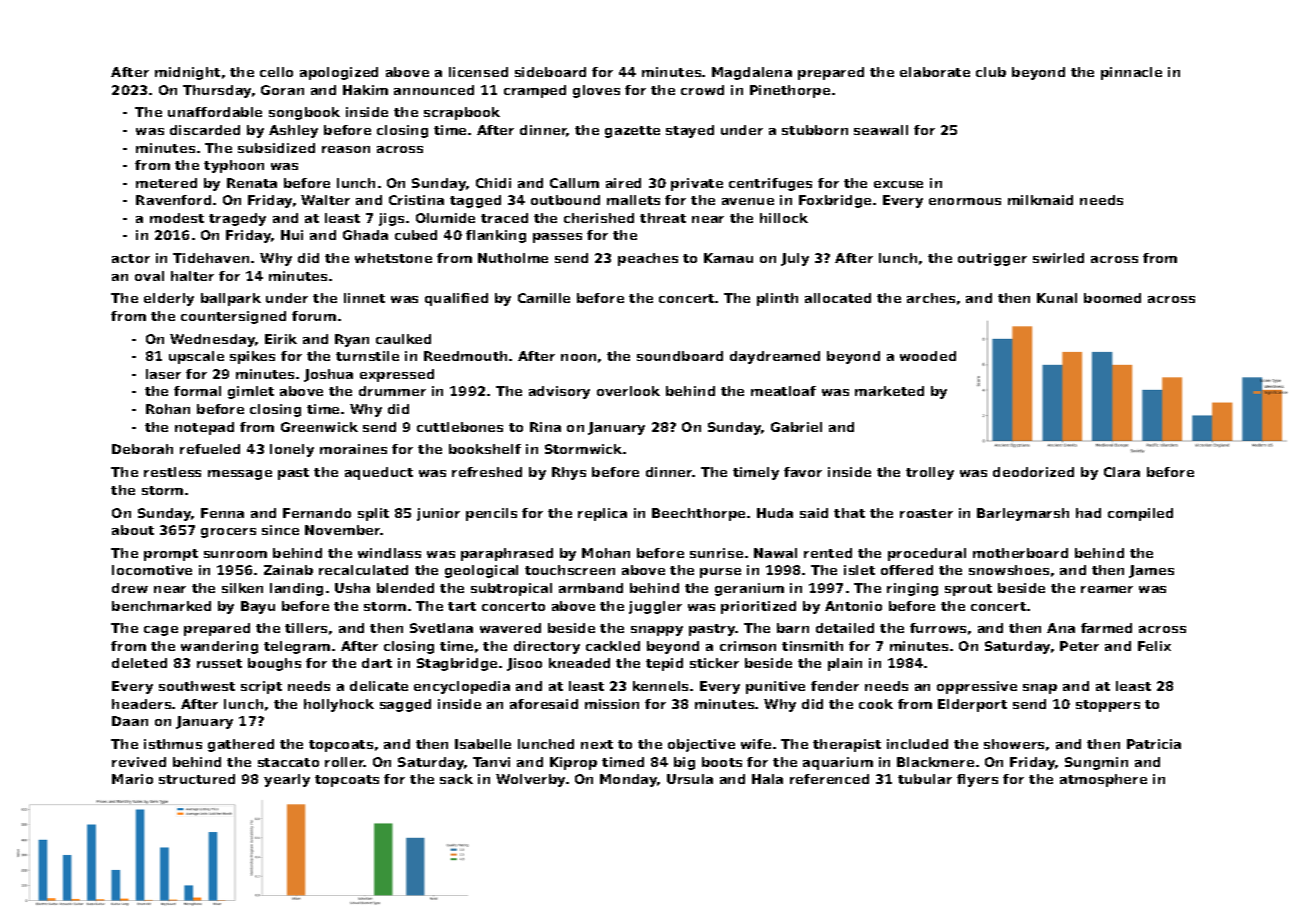 The image size is (1308, 924). I want to click on pinnacle, so click(1131, 73).
